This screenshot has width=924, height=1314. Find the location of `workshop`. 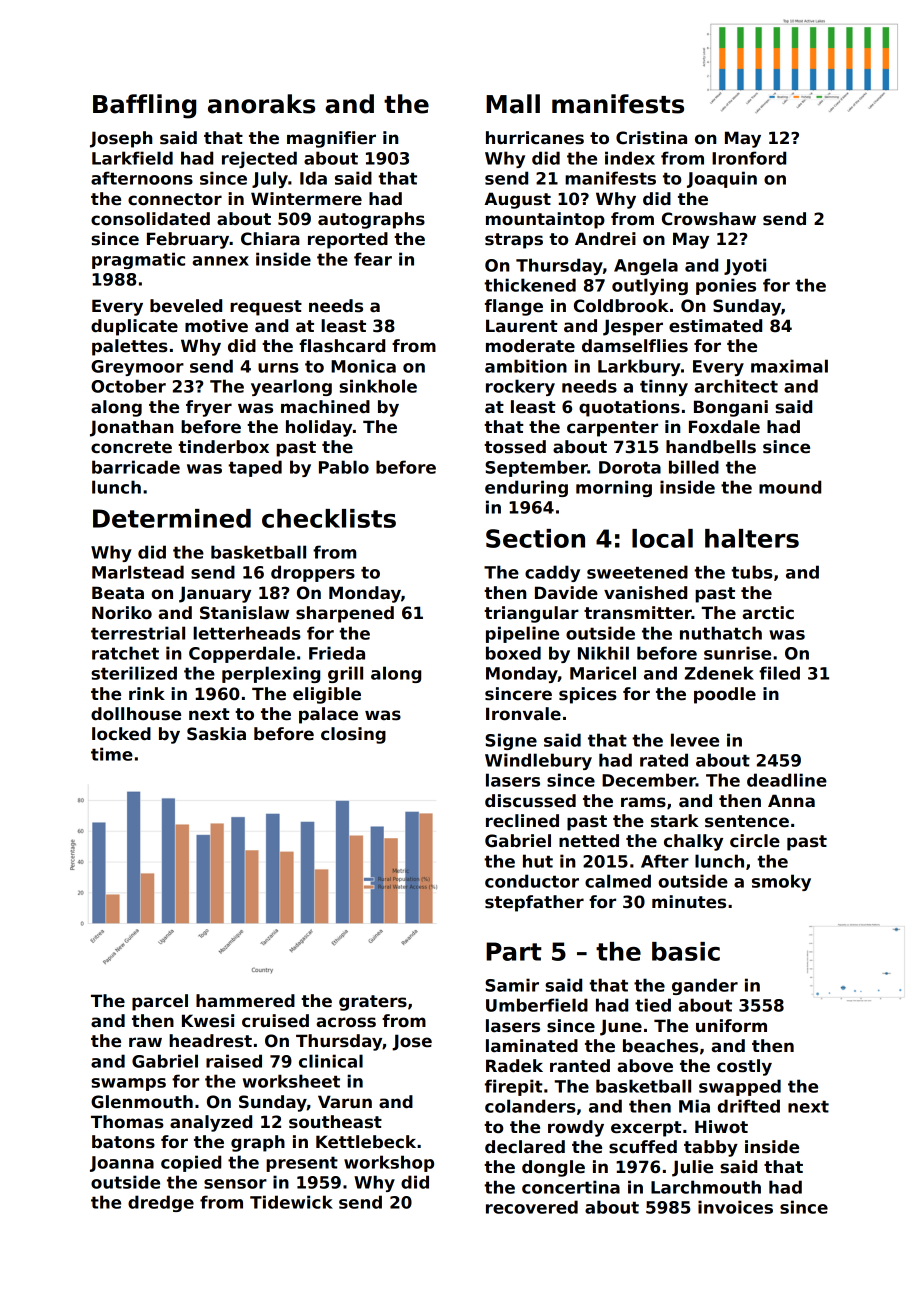

workshop is located at coordinates (389, 1163).
